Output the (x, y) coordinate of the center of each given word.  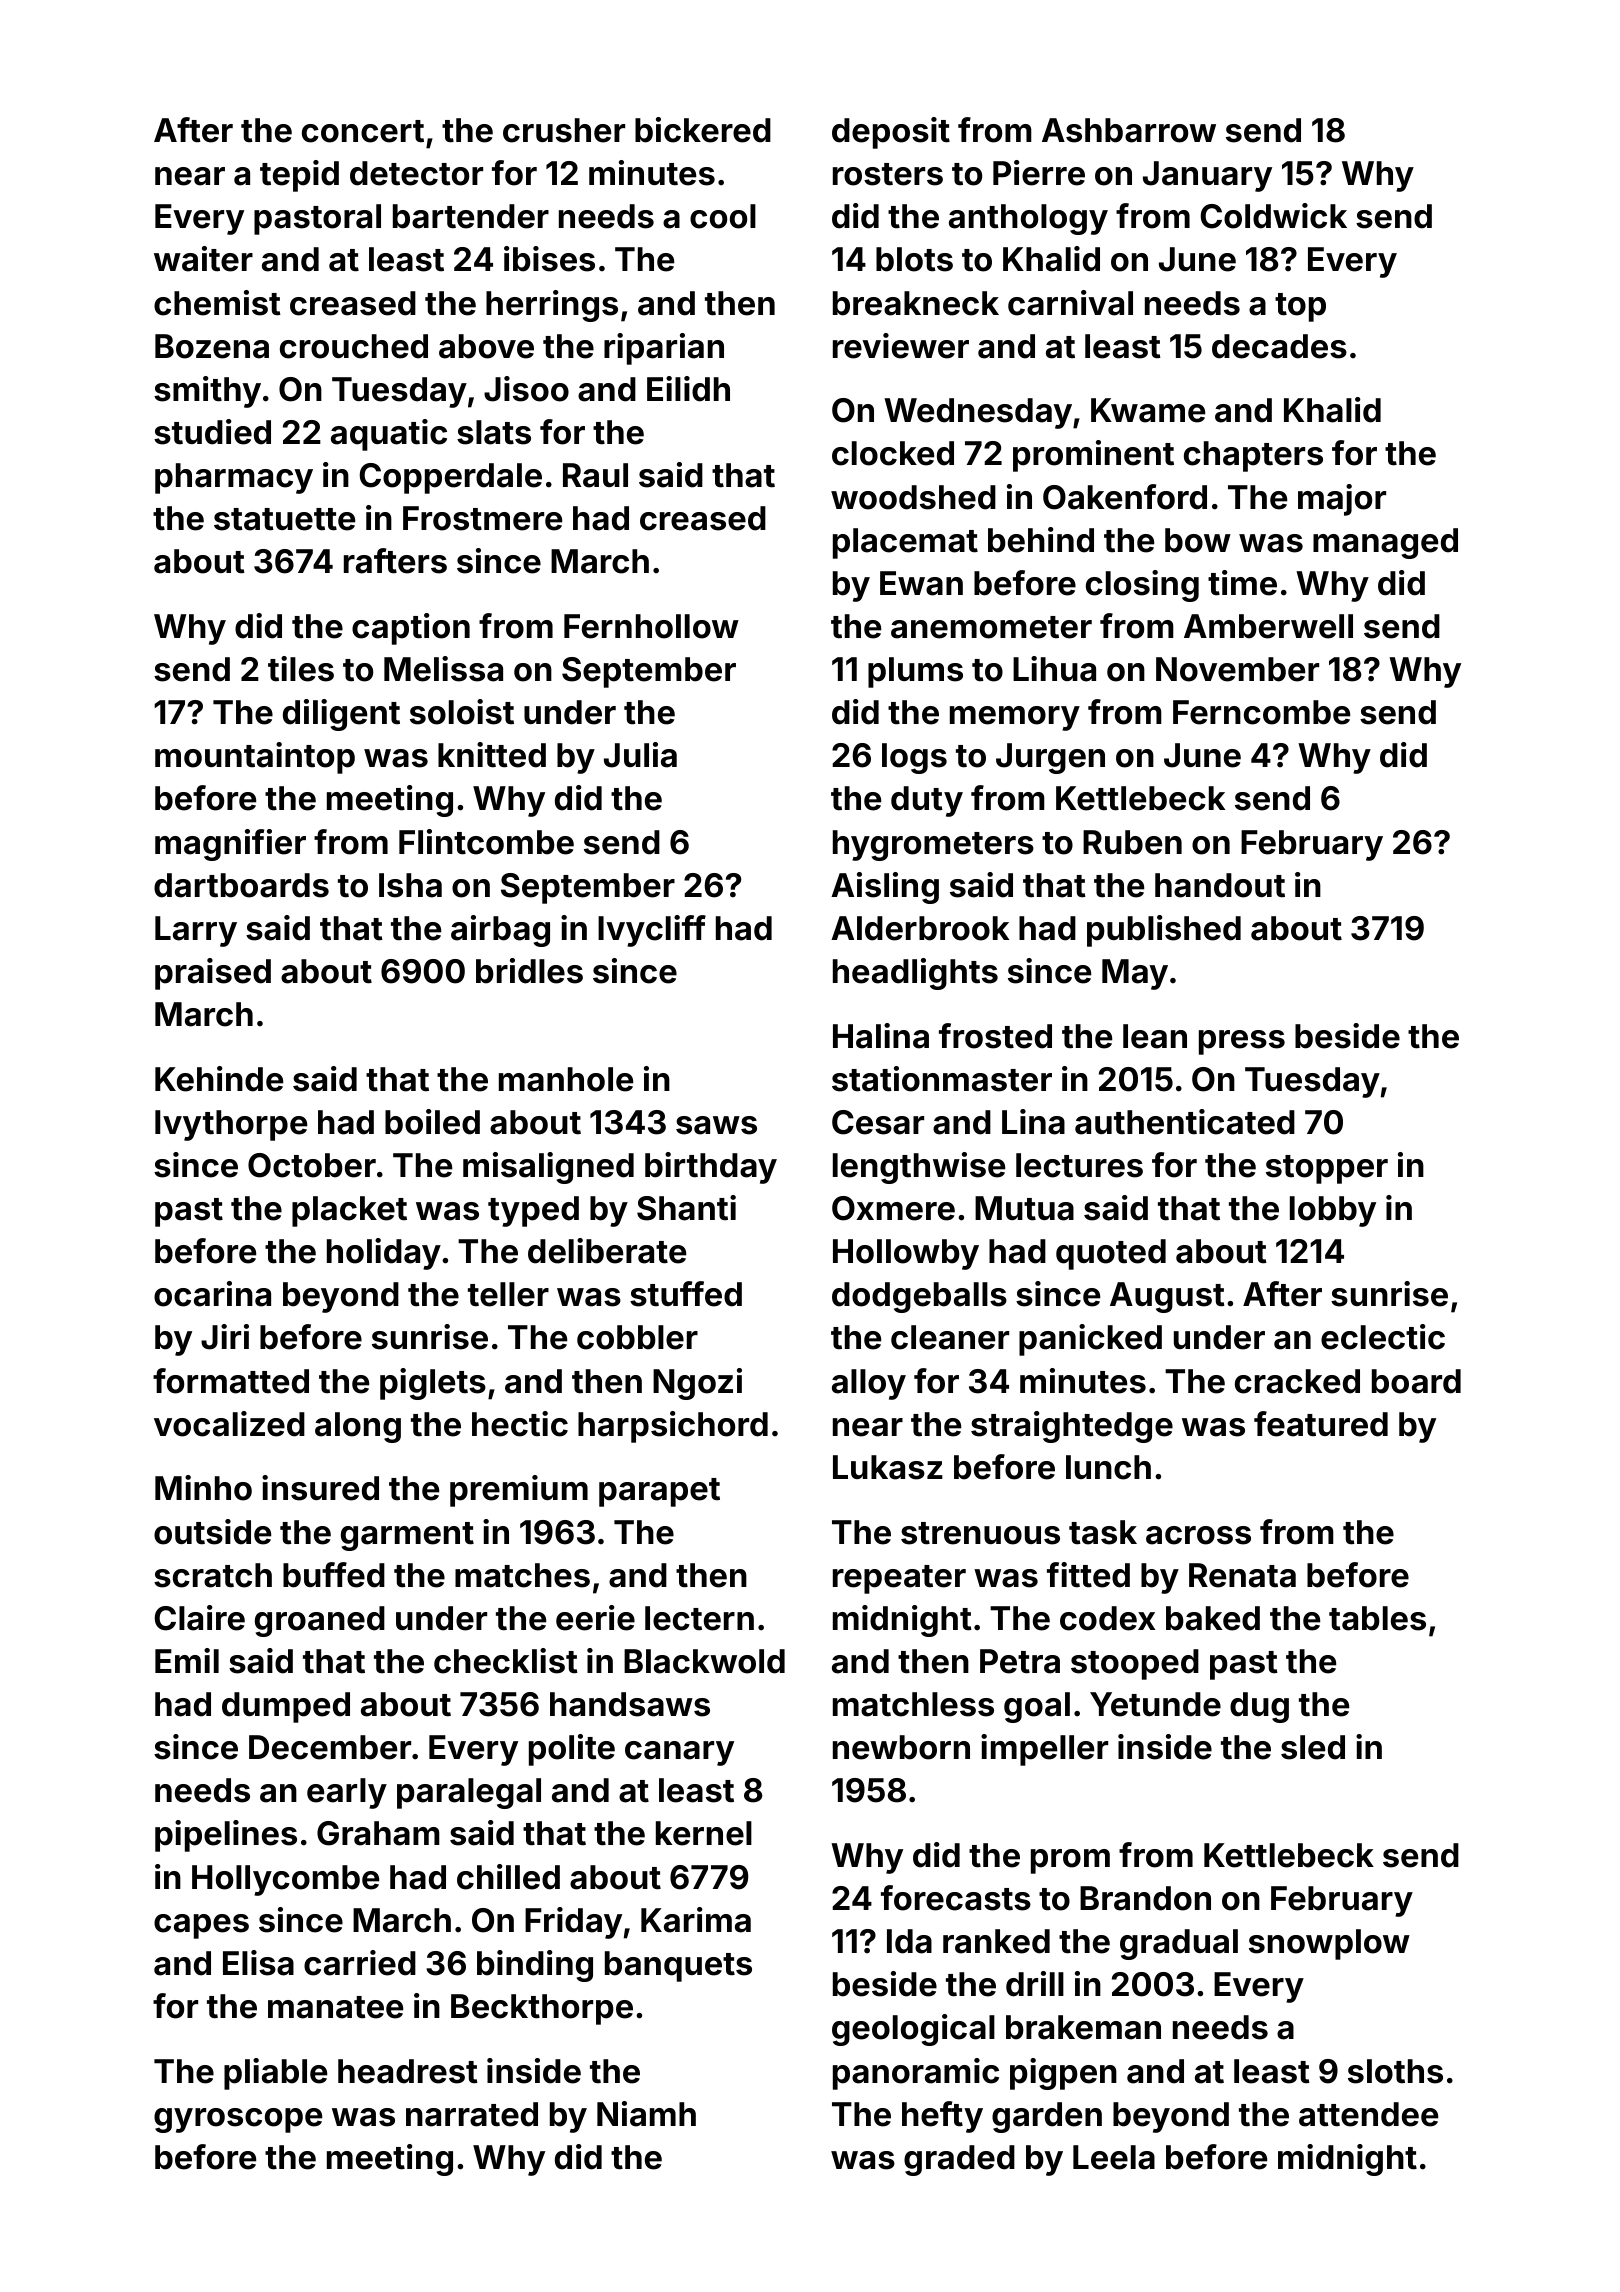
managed (1385, 543)
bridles (529, 971)
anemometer (991, 627)
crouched (354, 346)
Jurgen (1050, 758)
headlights (915, 974)
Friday (573, 1923)
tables (1377, 1618)
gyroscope (238, 2120)
